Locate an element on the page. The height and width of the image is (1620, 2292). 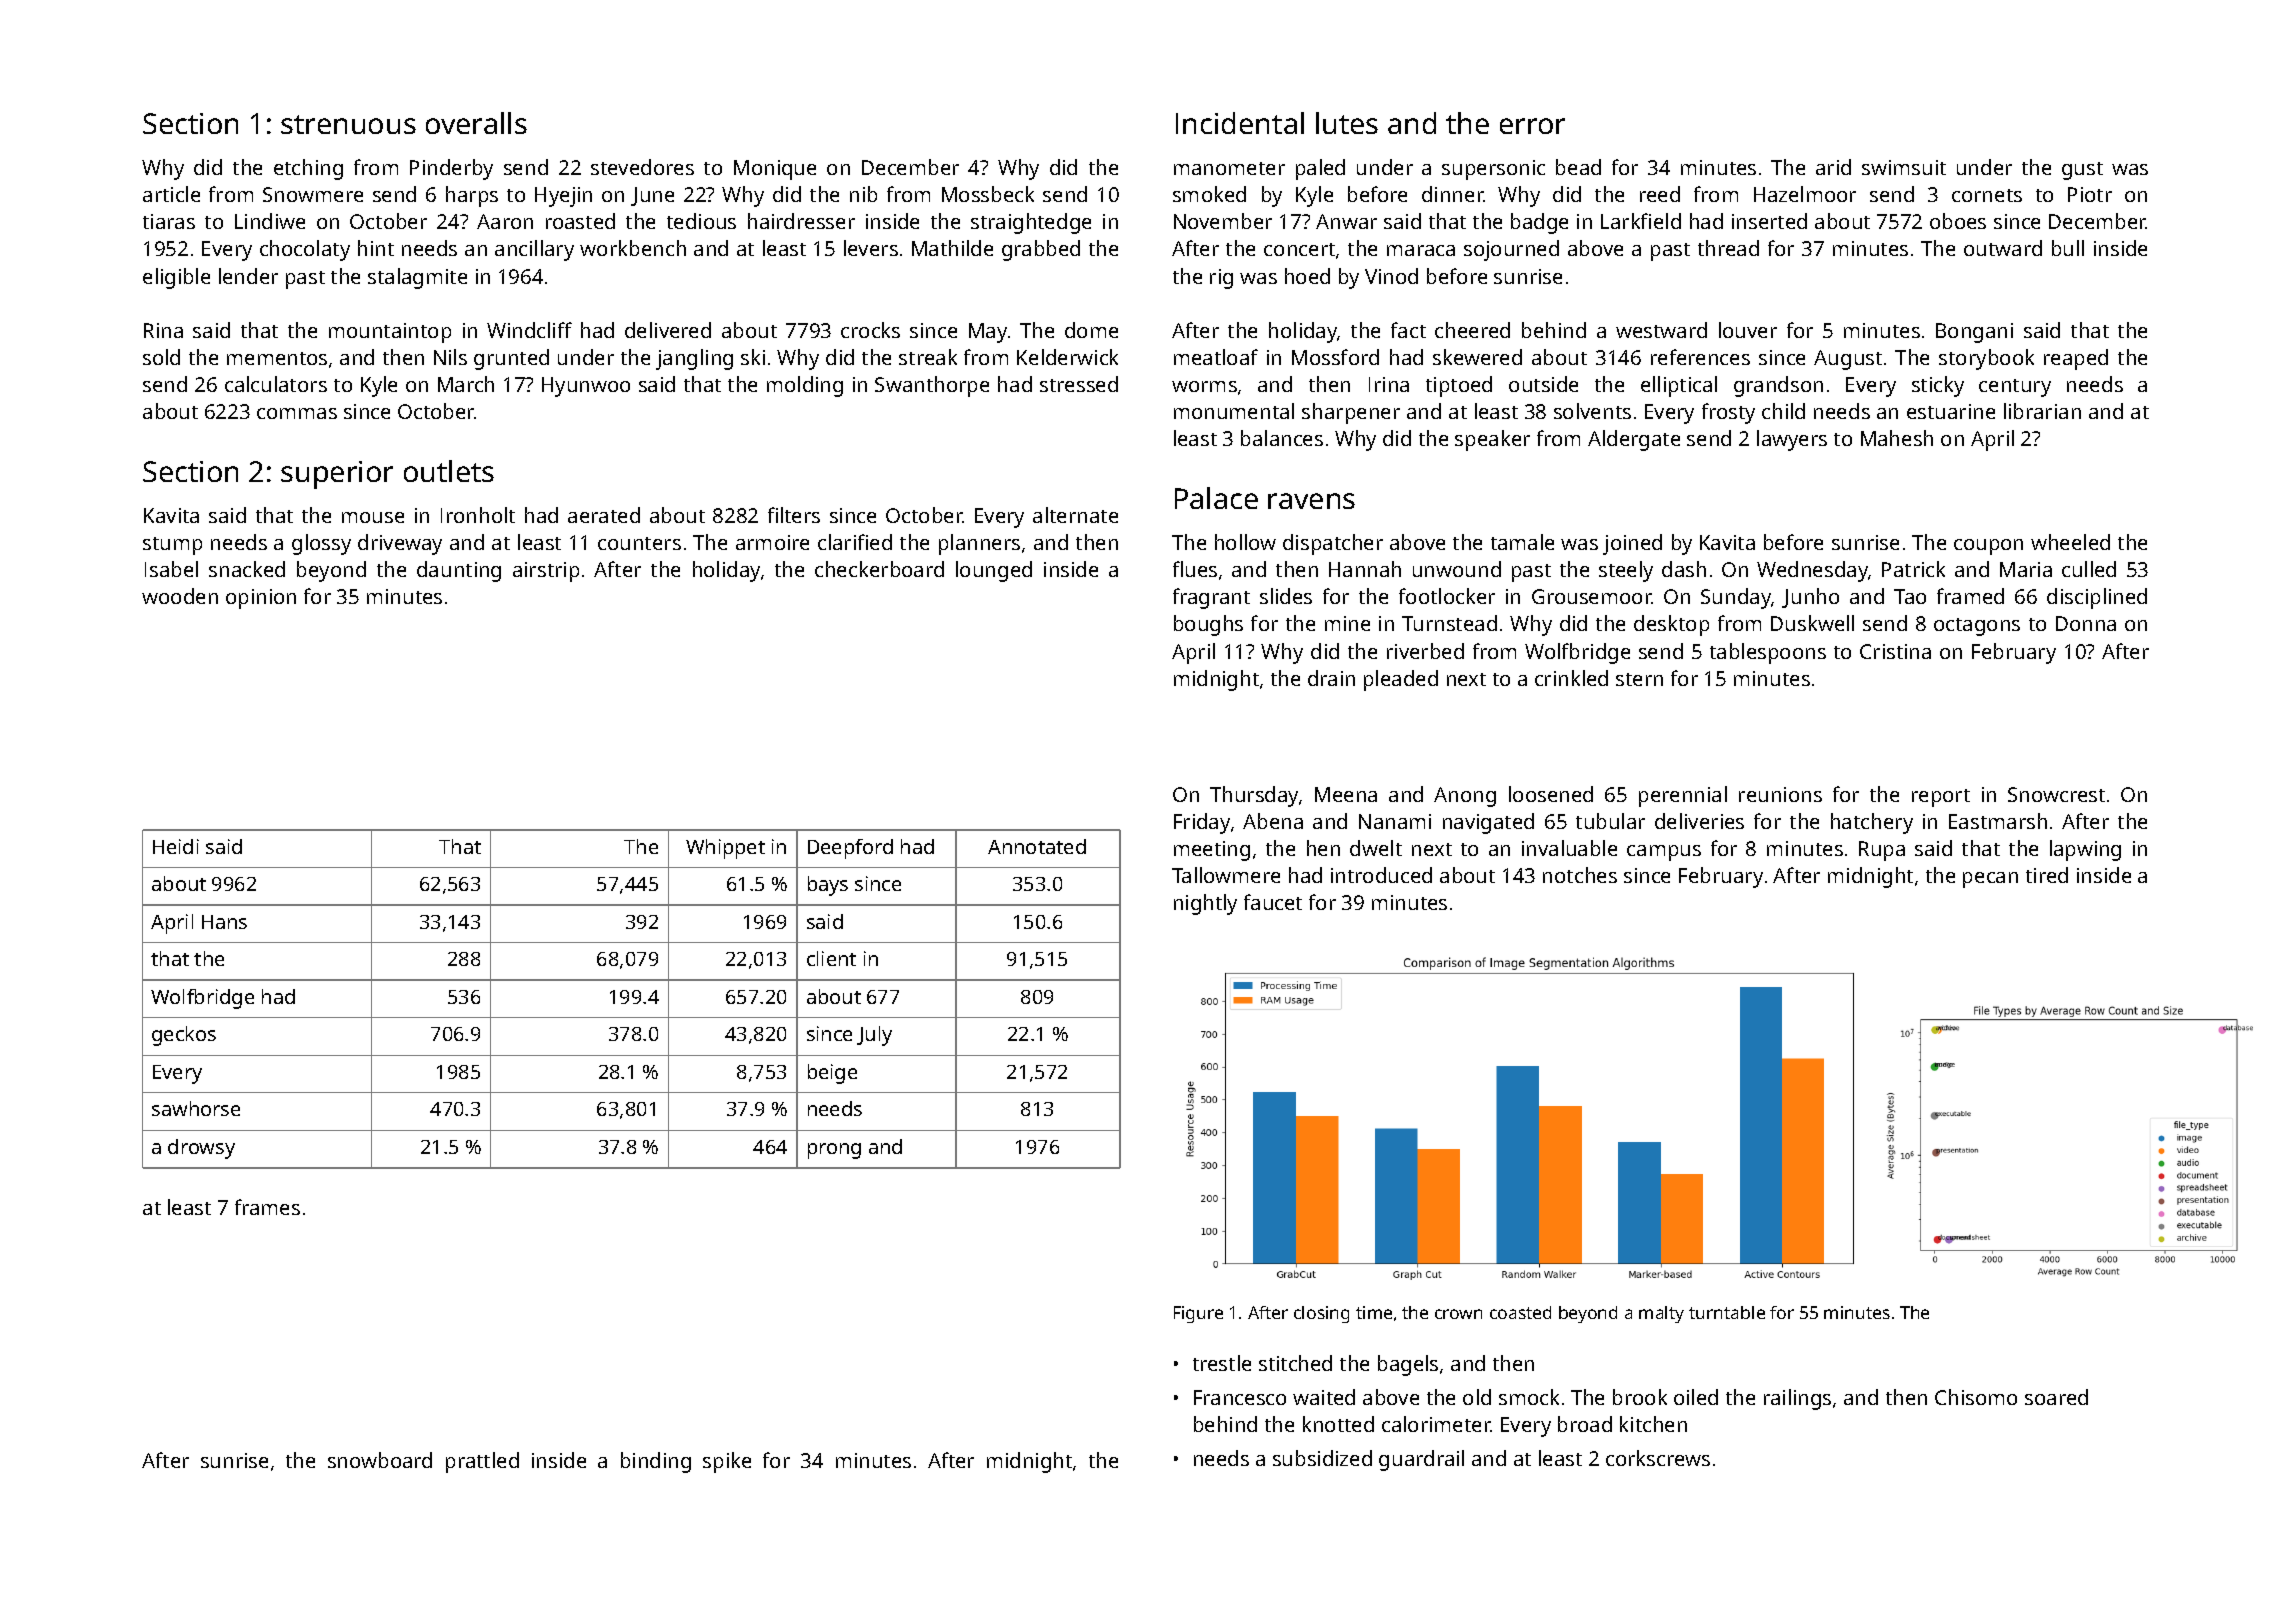
prattled is located at coordinates (482, 1462).
